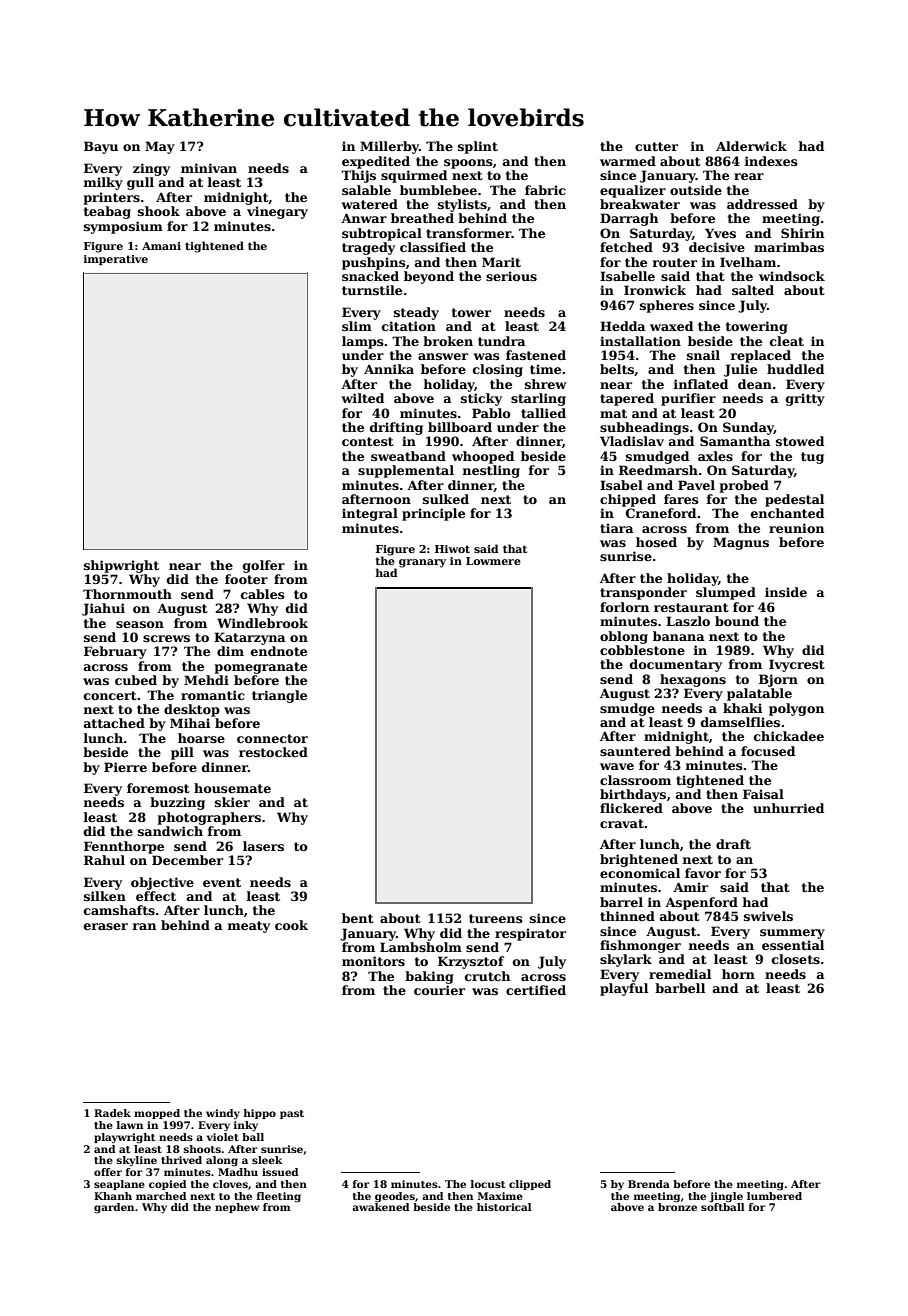 The width and height of the screenshot is (908, 1316). What do you see at coordinates (362, 398) in the screenshot?
I see `wilted` at bounding box center [362, 398].
